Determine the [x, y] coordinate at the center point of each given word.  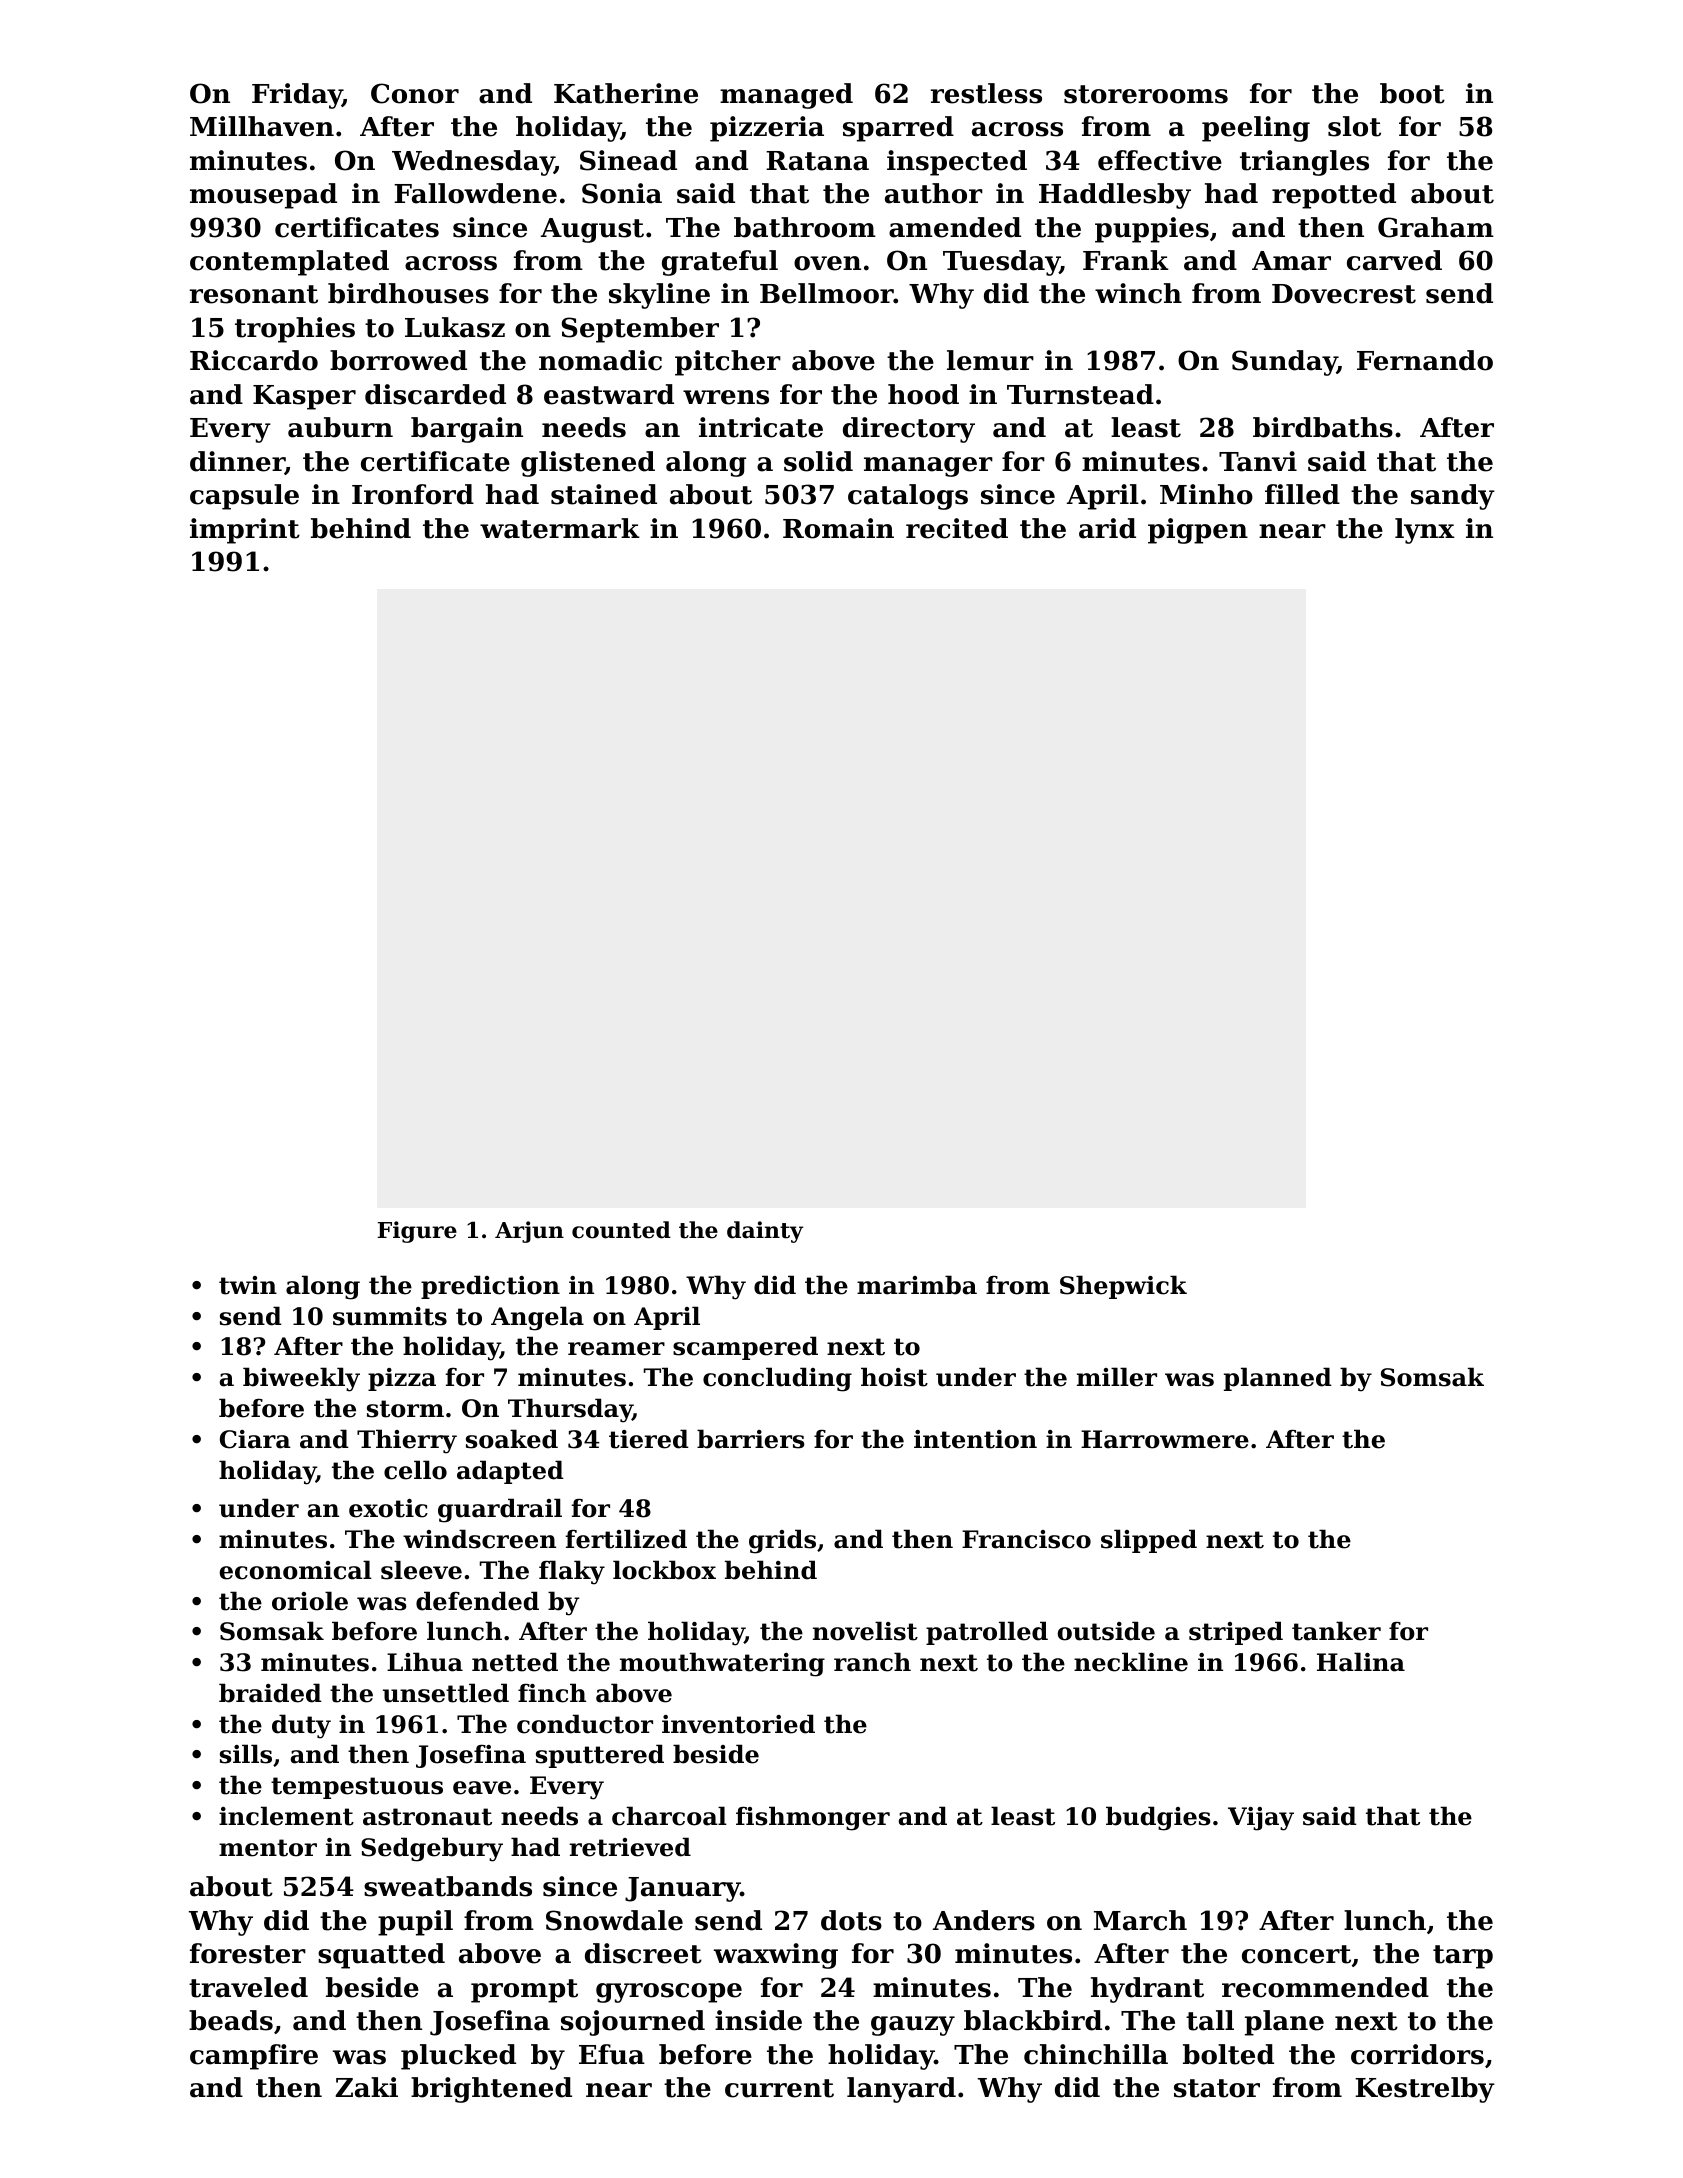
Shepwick [1123, 1287]
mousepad [263, 196]
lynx [1425, 531]
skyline [659, 296]
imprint [245, 531]
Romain [838, 528]
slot [1354, 126]
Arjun [529, 1232]
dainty [765, 1232]
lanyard [901, 2090]
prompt [524, 1991]
